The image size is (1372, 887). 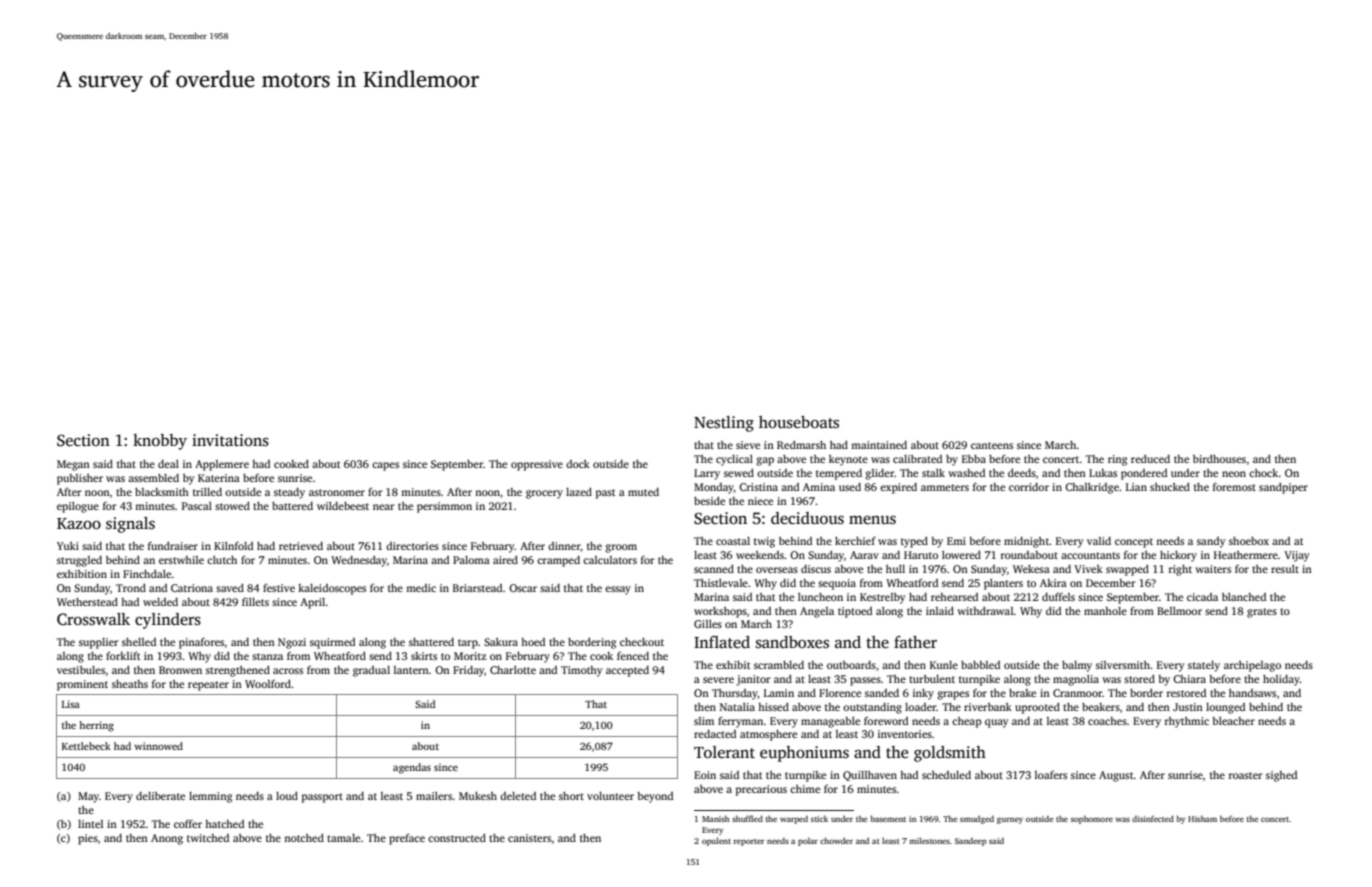 What do you see at coordinates (230, 440) in the document?
I see `invitations` at bounding box center [230, 440].
